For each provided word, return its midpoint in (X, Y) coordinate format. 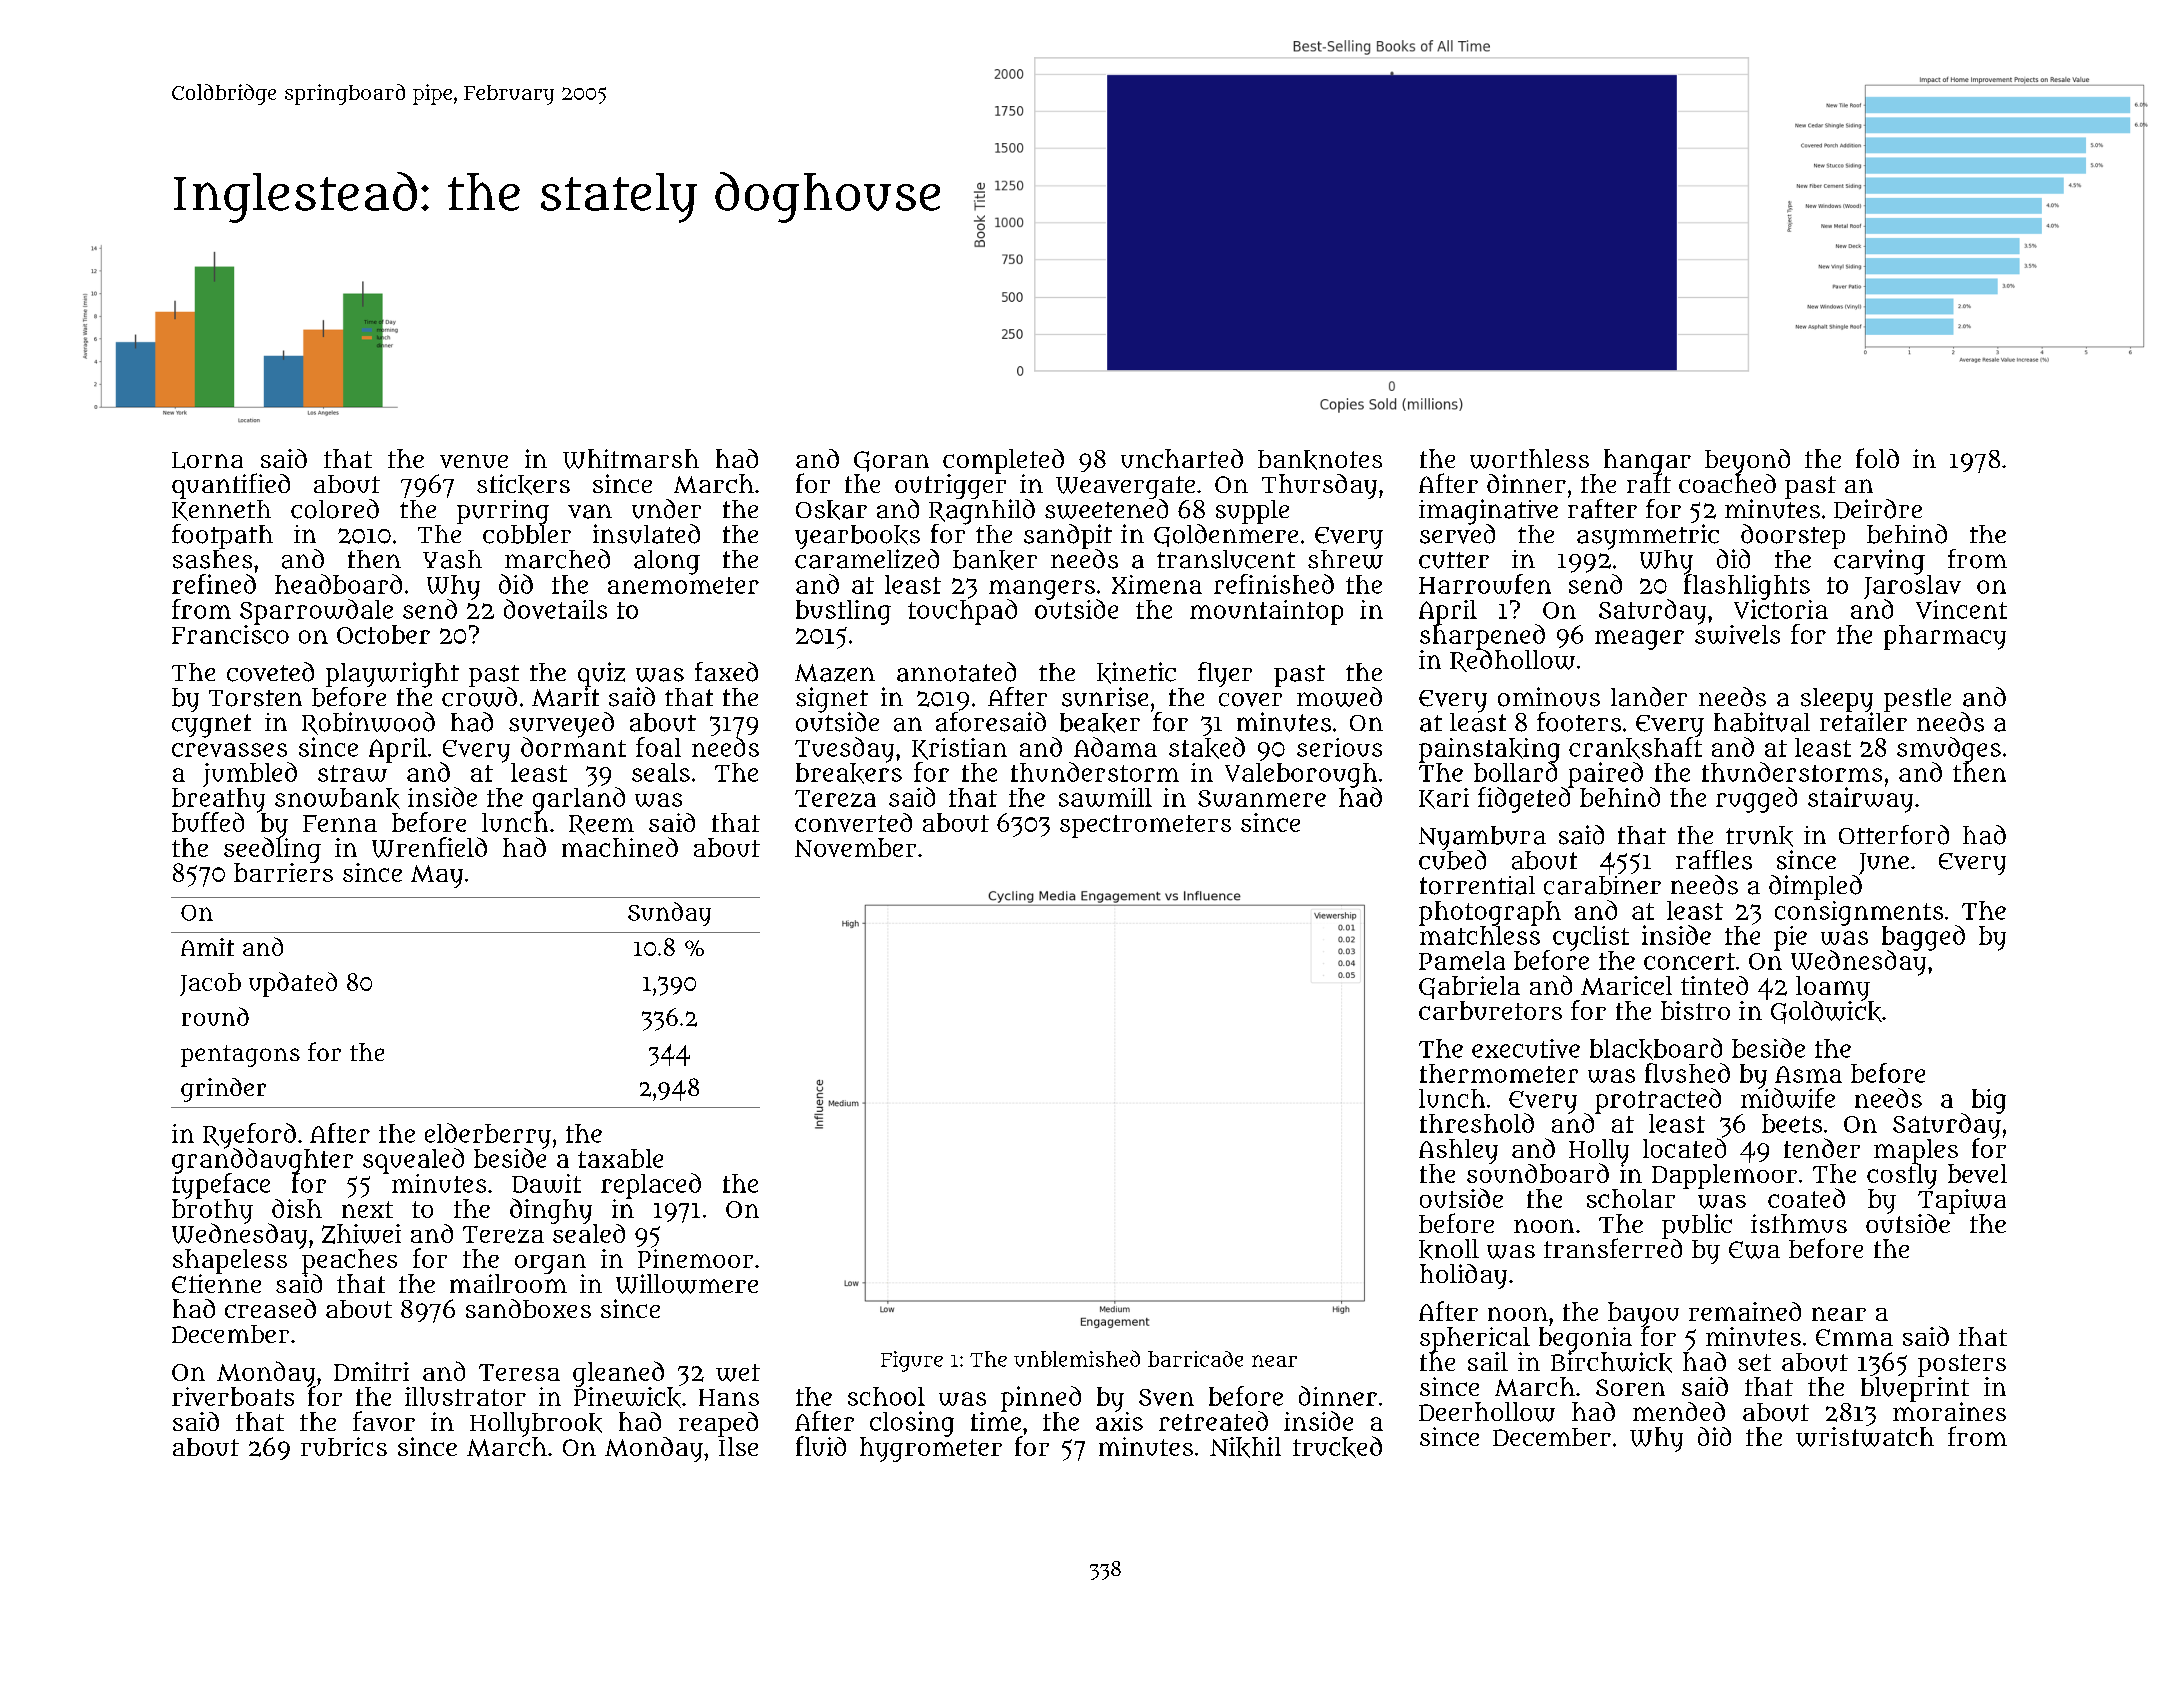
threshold (1477, 1123)
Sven (1166, 1397)
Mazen (835, 673)
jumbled (250, 774)
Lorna (207, 460)
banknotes (1320, 460)
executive (1526, 1048)
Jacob (210, 984)
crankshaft (1635, 748)
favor (384, 1421)
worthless (1529, 459)
